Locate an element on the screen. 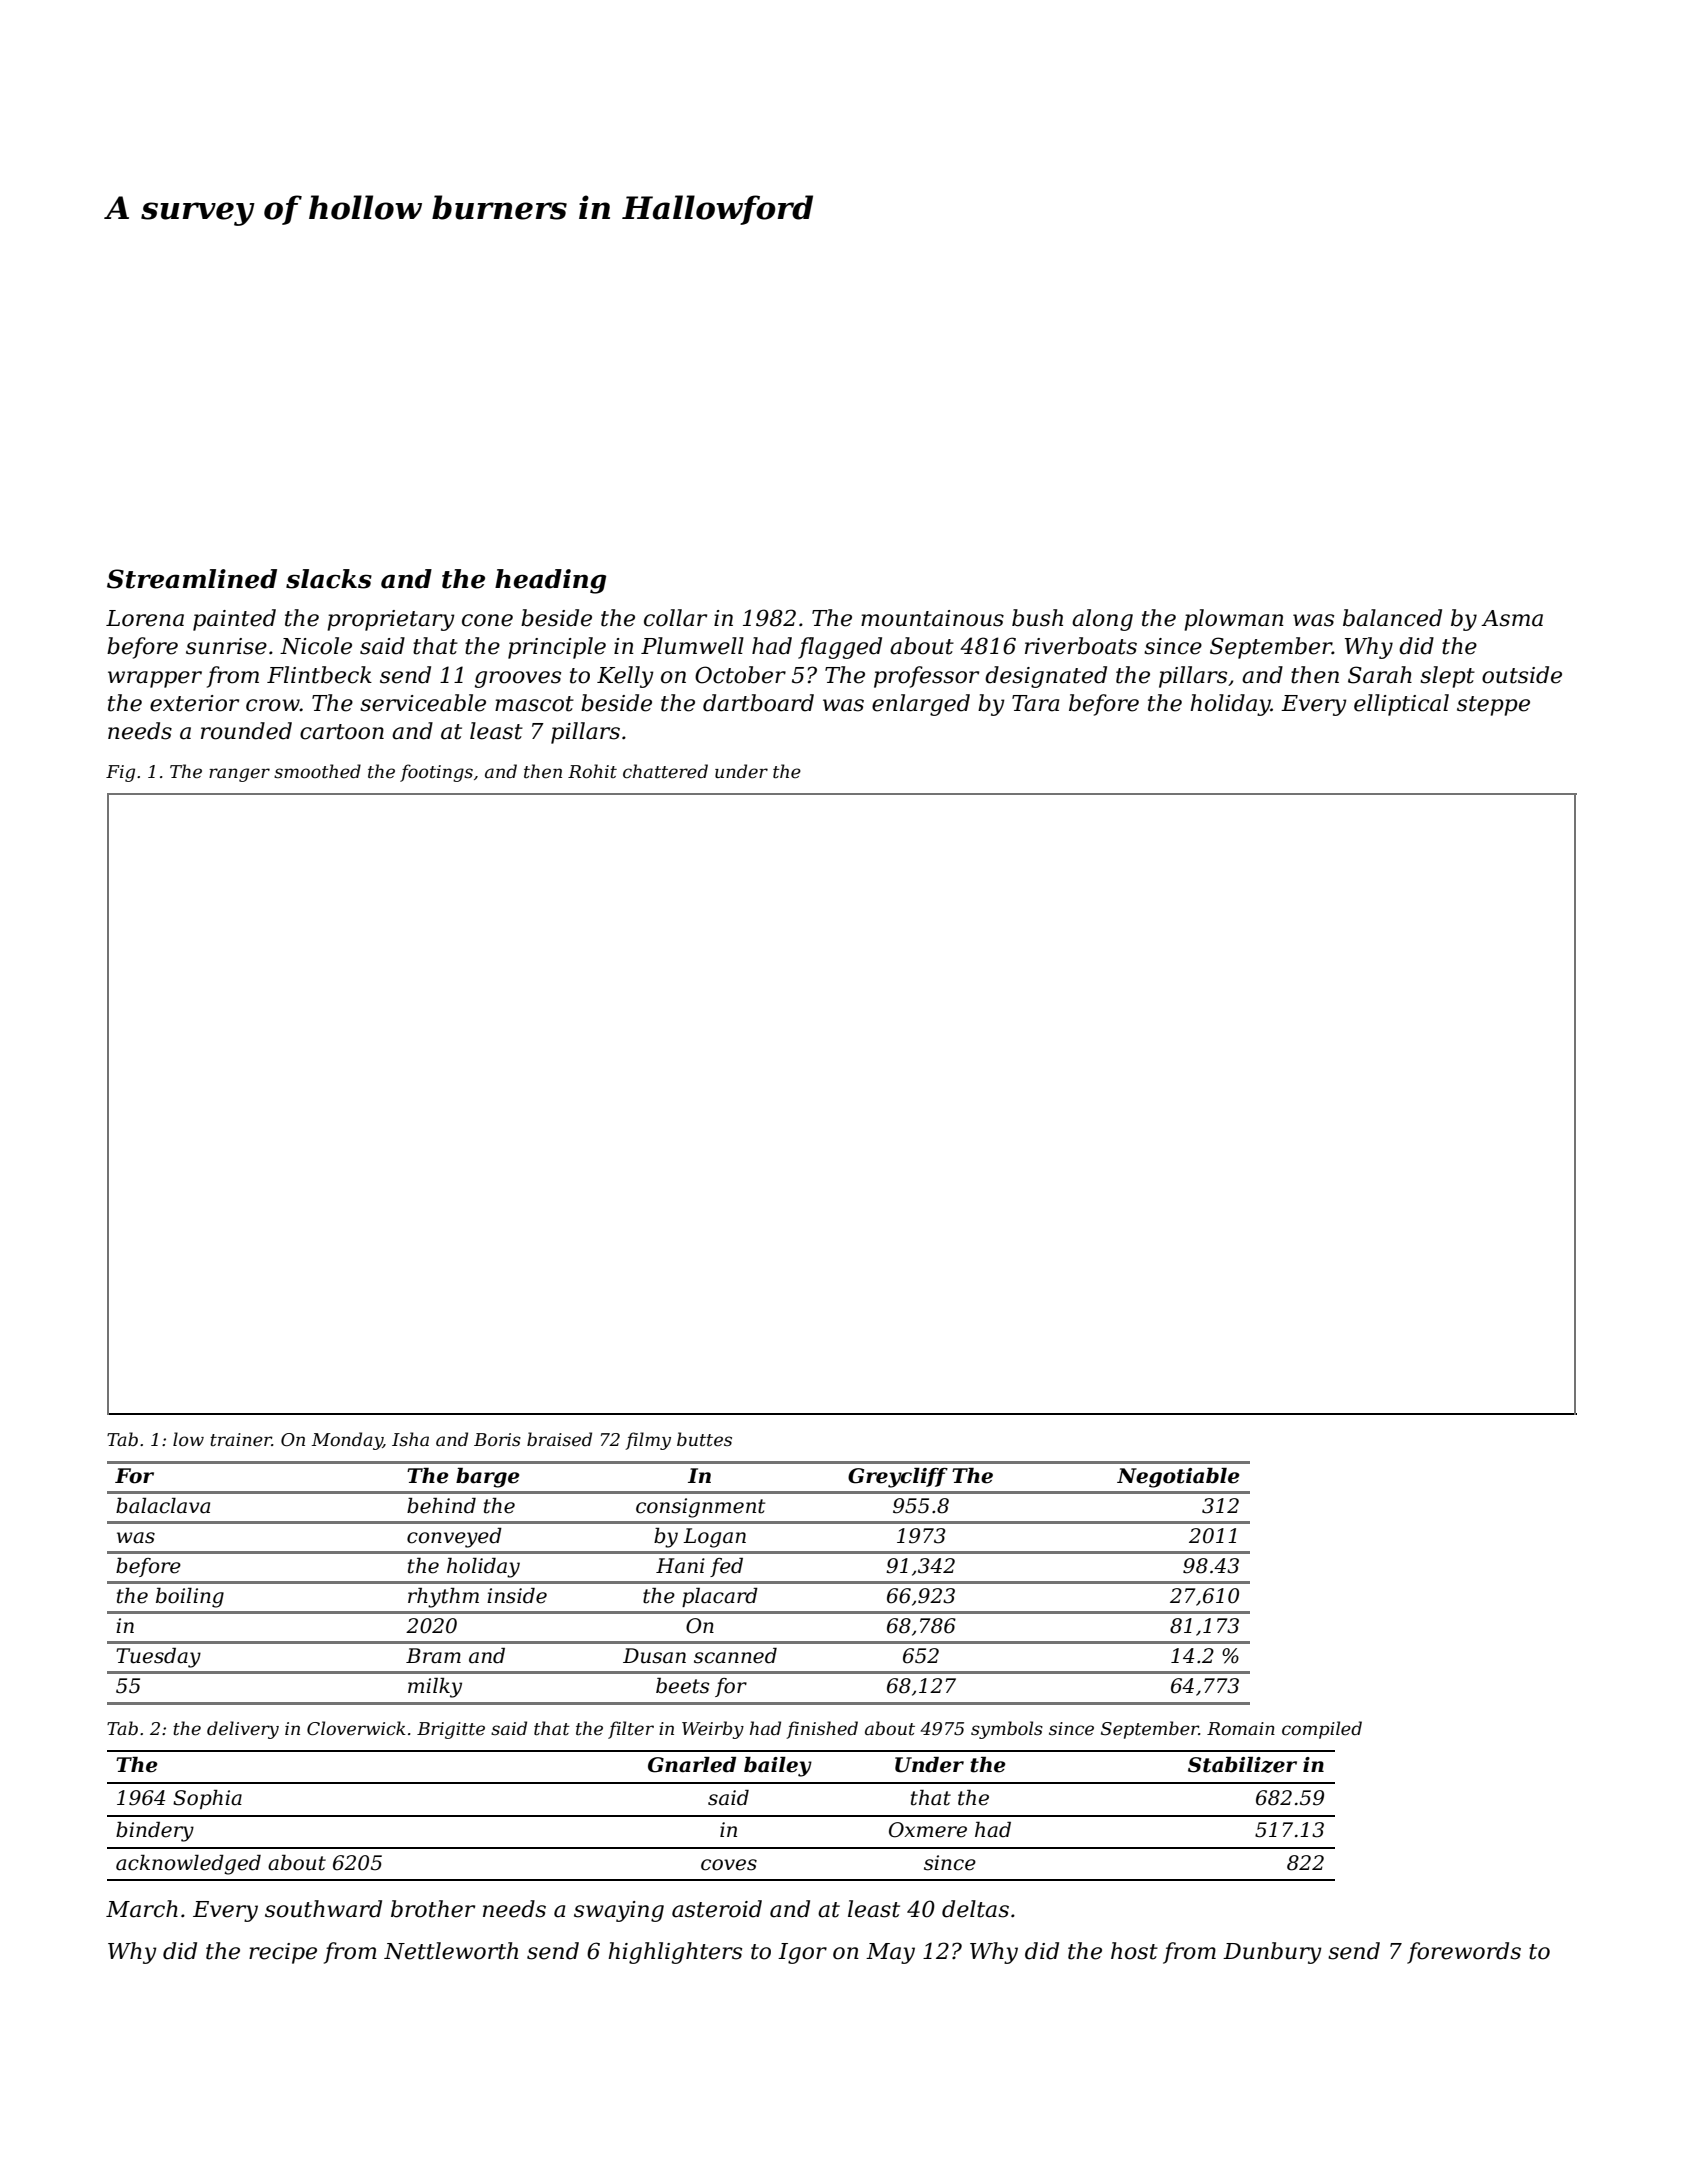 This screenshot has width=1683, height=2178. wrapper is located at coordinates (155, 679).
